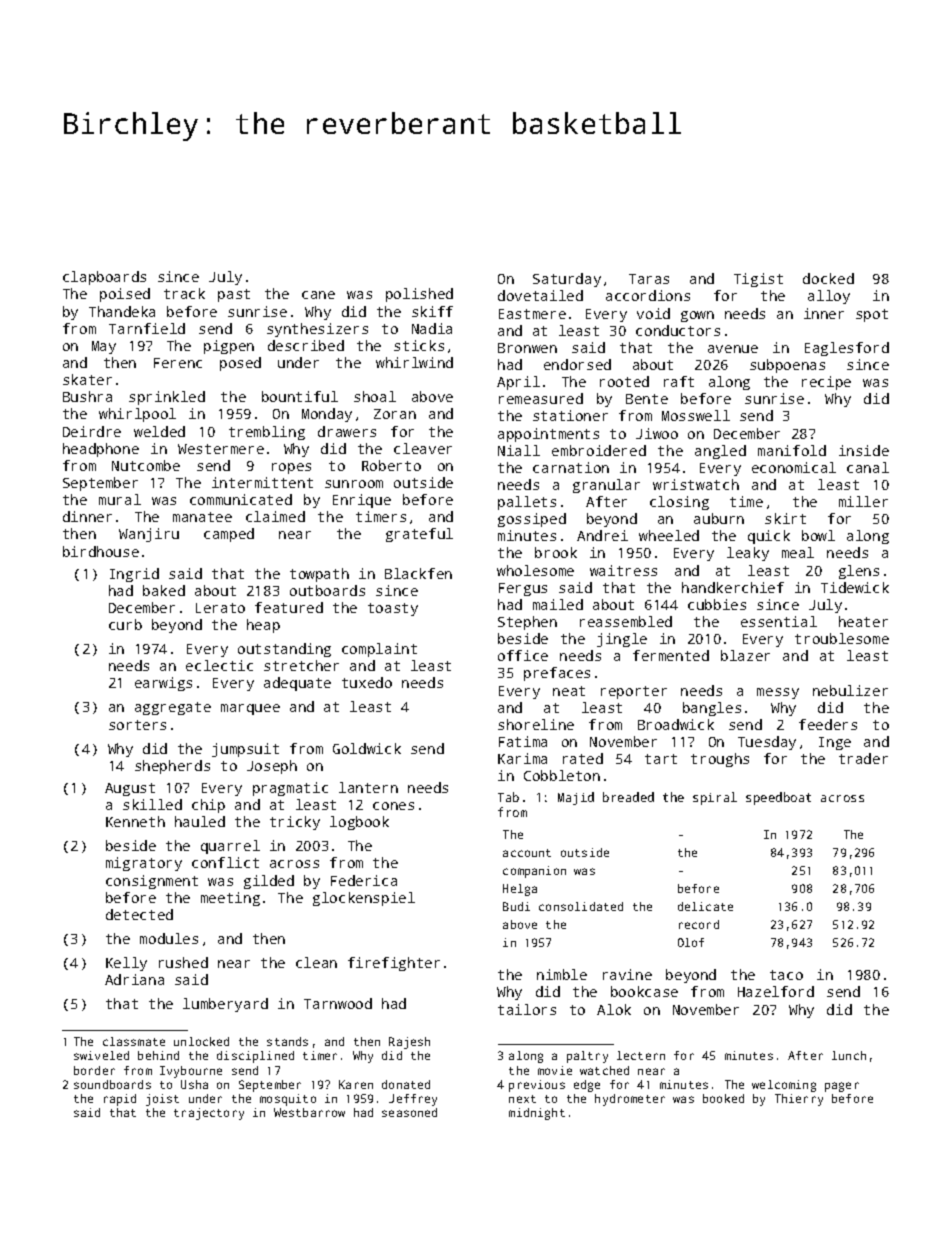 This image has width=952, height=1233. I want to click on taco, so click(786, 975).
